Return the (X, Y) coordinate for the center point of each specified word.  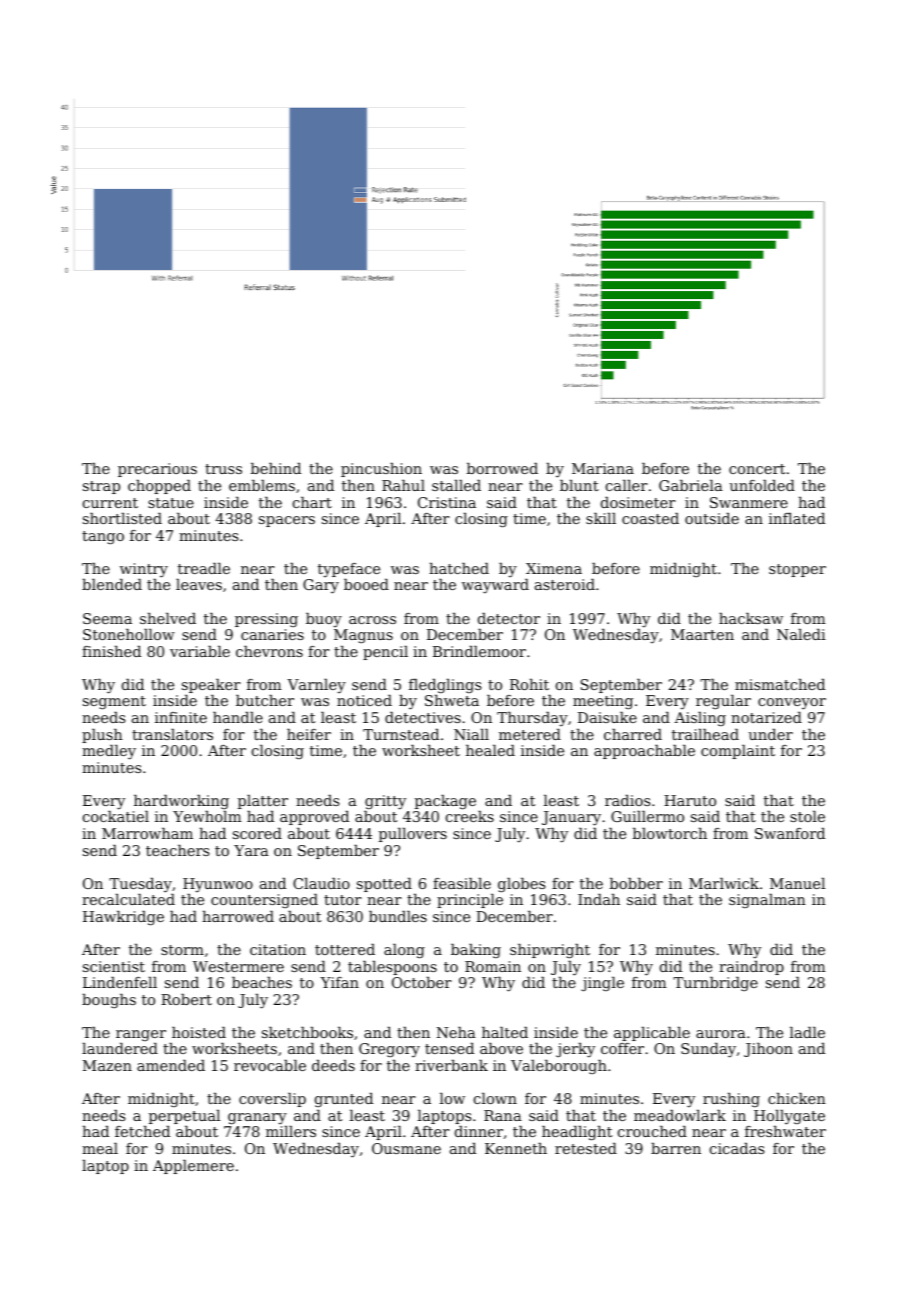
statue (171, 503)
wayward (495, 586)
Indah (599, 899)
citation (278, 949)
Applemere (193, 1167)
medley (109, 752)
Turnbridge (715, 984)
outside (712, 518)
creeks (470, 816)
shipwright (550, 951)
